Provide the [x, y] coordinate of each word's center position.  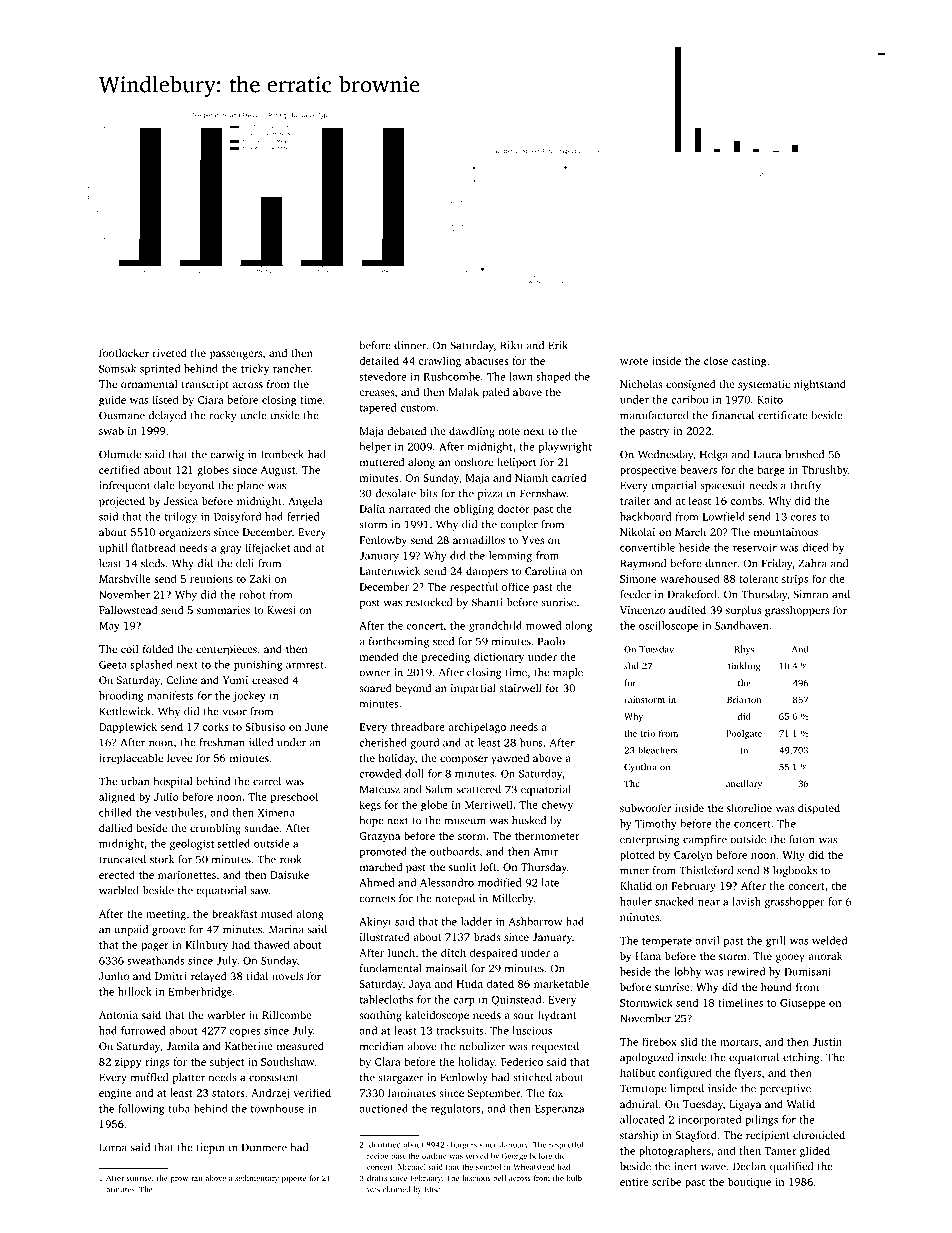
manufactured [654, 415]
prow [179, 1180]
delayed [167, 416]
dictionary [499, 658]
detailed [379, 360]
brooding [121, 696]
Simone [638, 579]
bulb [574, 1178]
